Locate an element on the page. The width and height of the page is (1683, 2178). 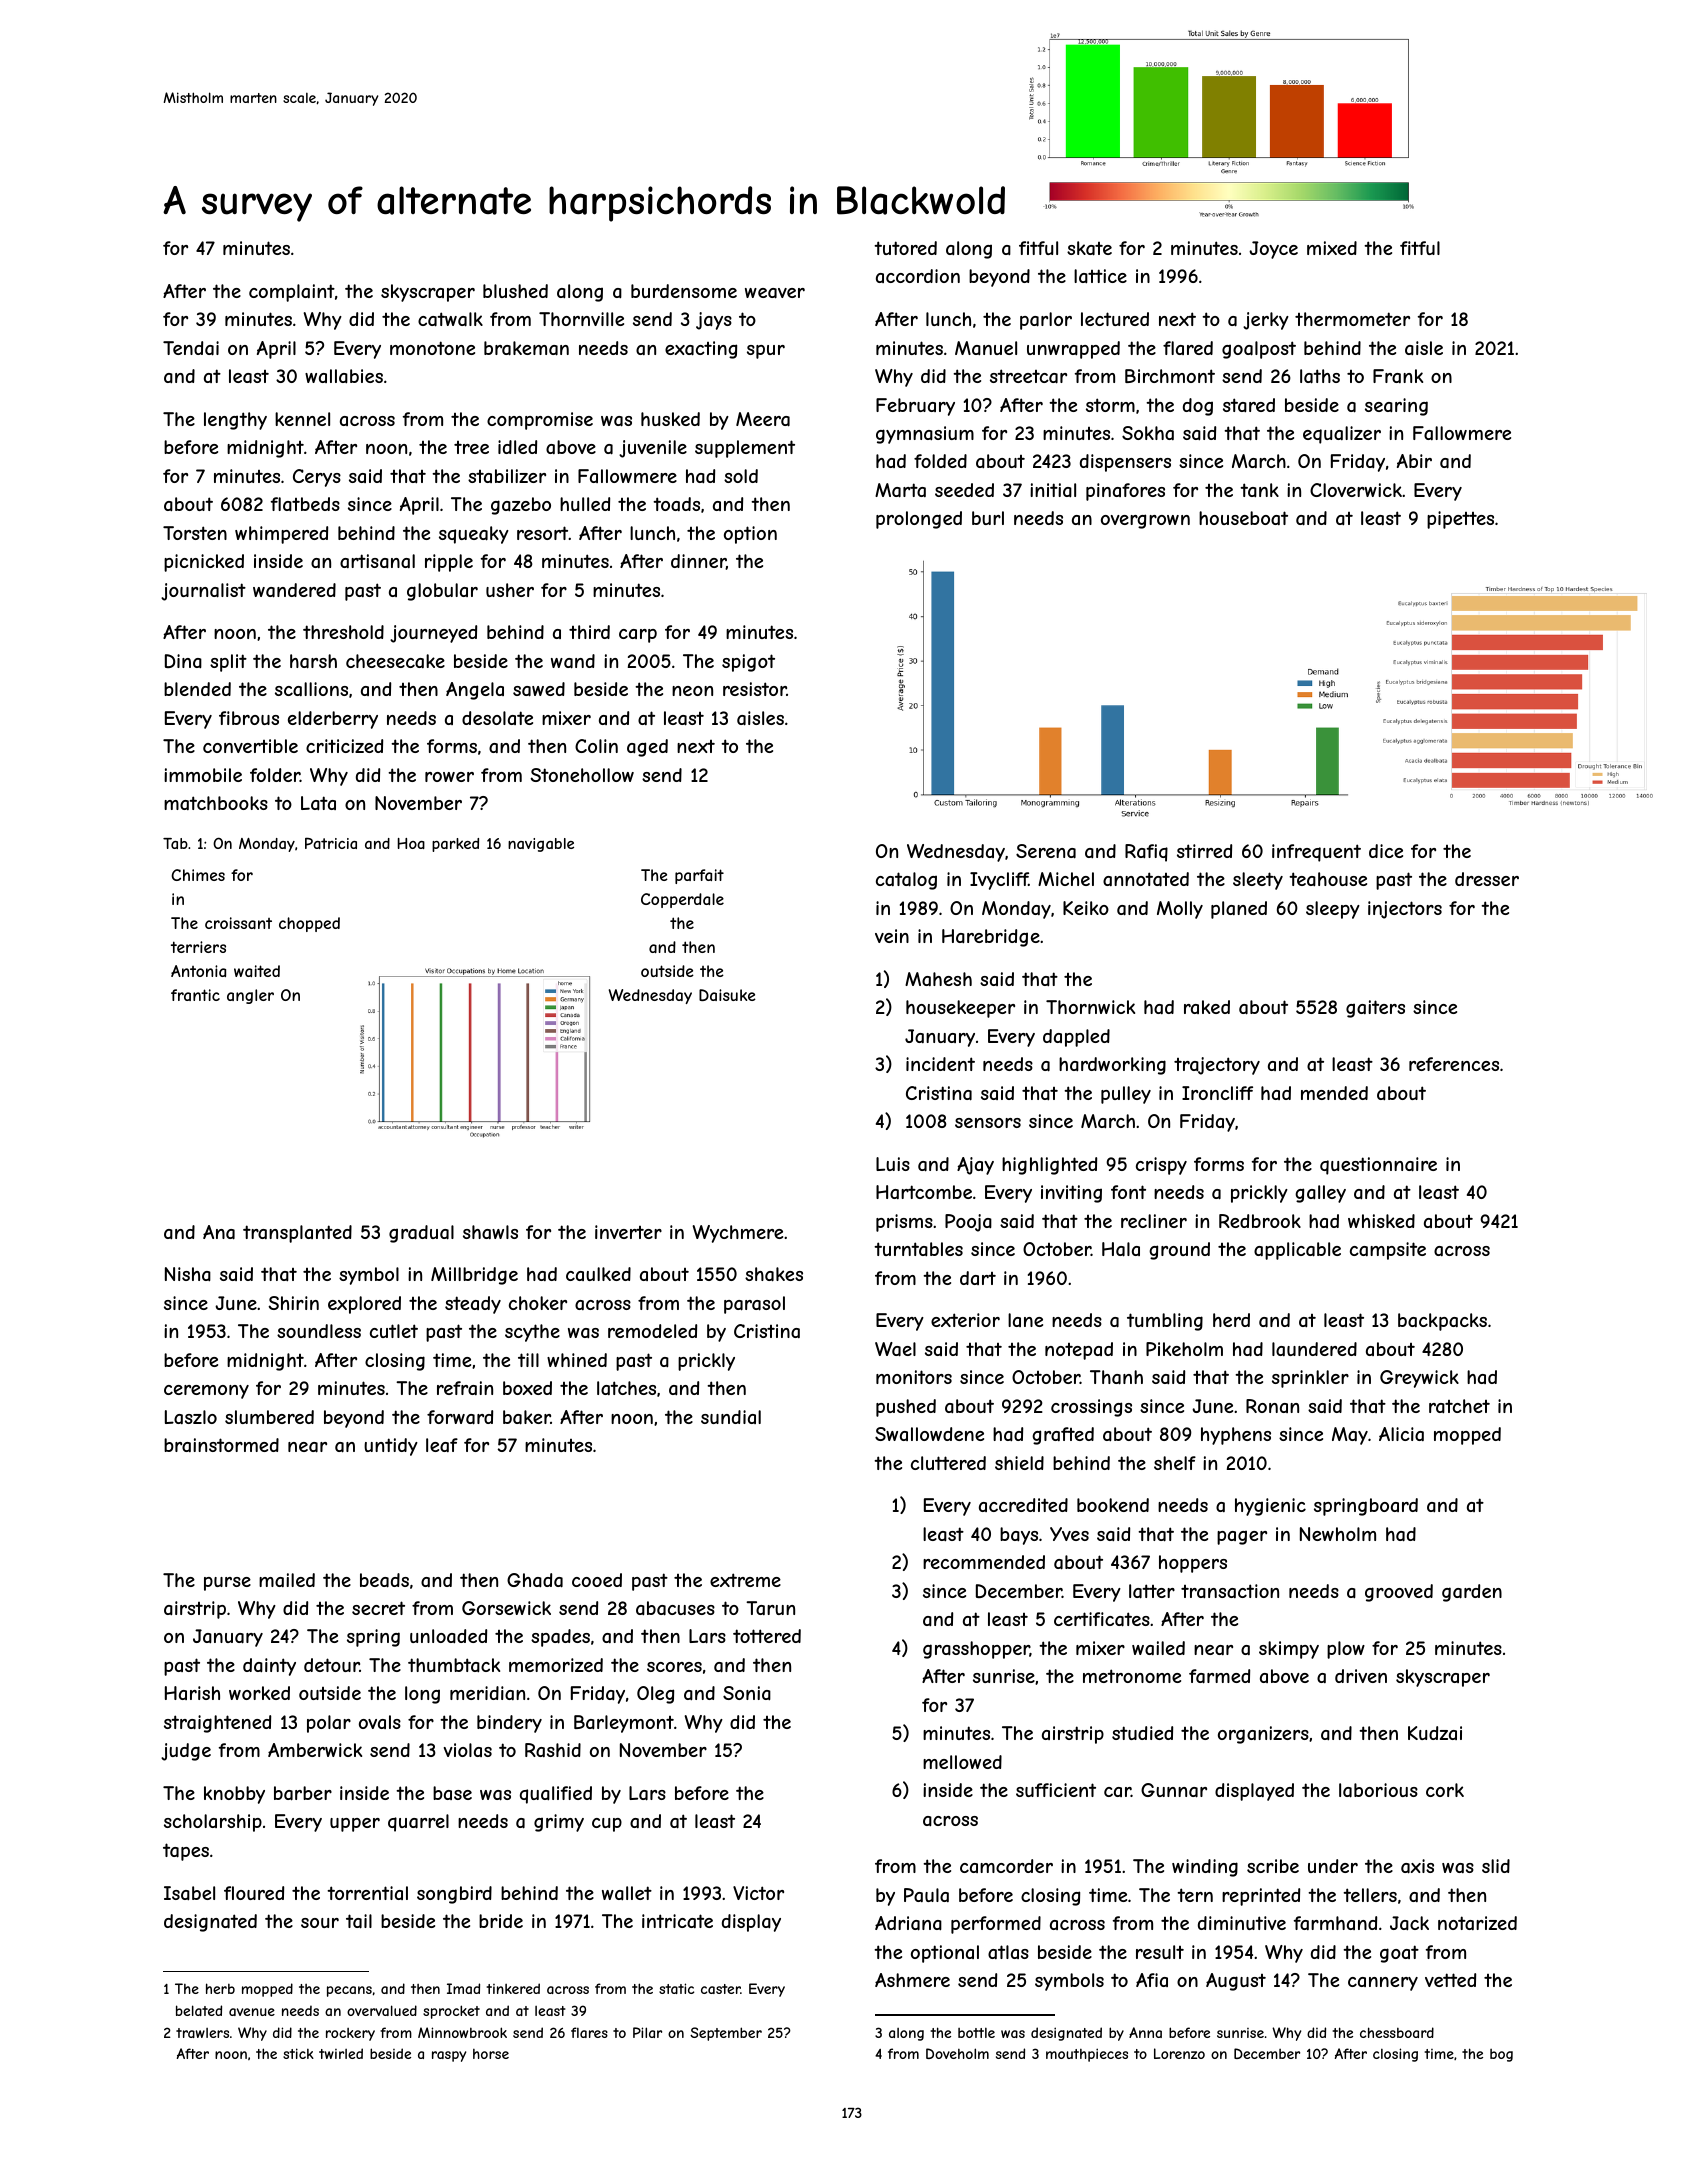
elderberry is located at coordinates (333, 720).
